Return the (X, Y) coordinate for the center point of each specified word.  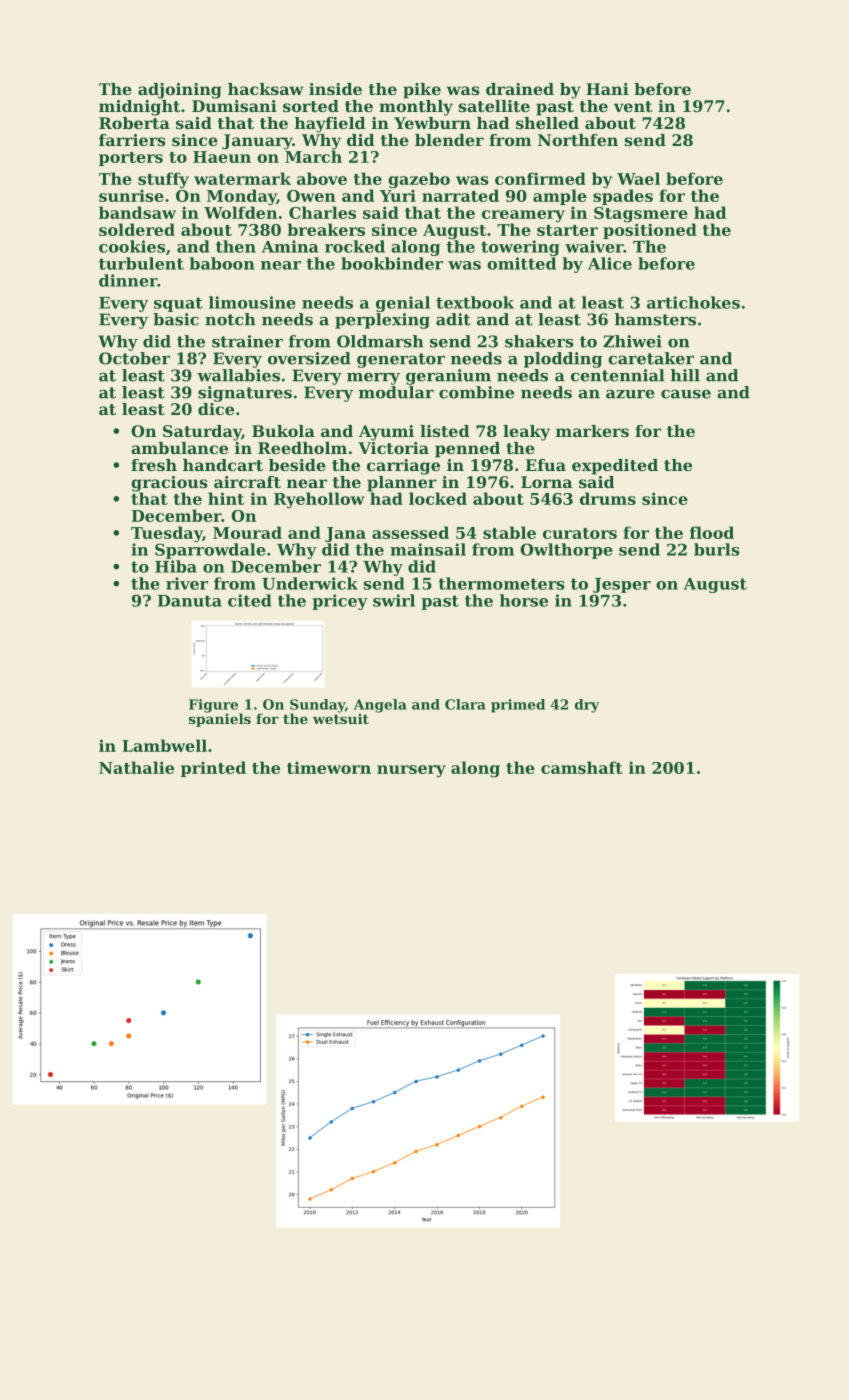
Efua (546, 465)
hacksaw (266, 89)
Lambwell (164, 745)
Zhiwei (632, 341)
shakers (539, 341)
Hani (607, 89)
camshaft (582, 767)
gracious (169, 484)
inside (335, 89)
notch (230, 319)
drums (608, 498)
